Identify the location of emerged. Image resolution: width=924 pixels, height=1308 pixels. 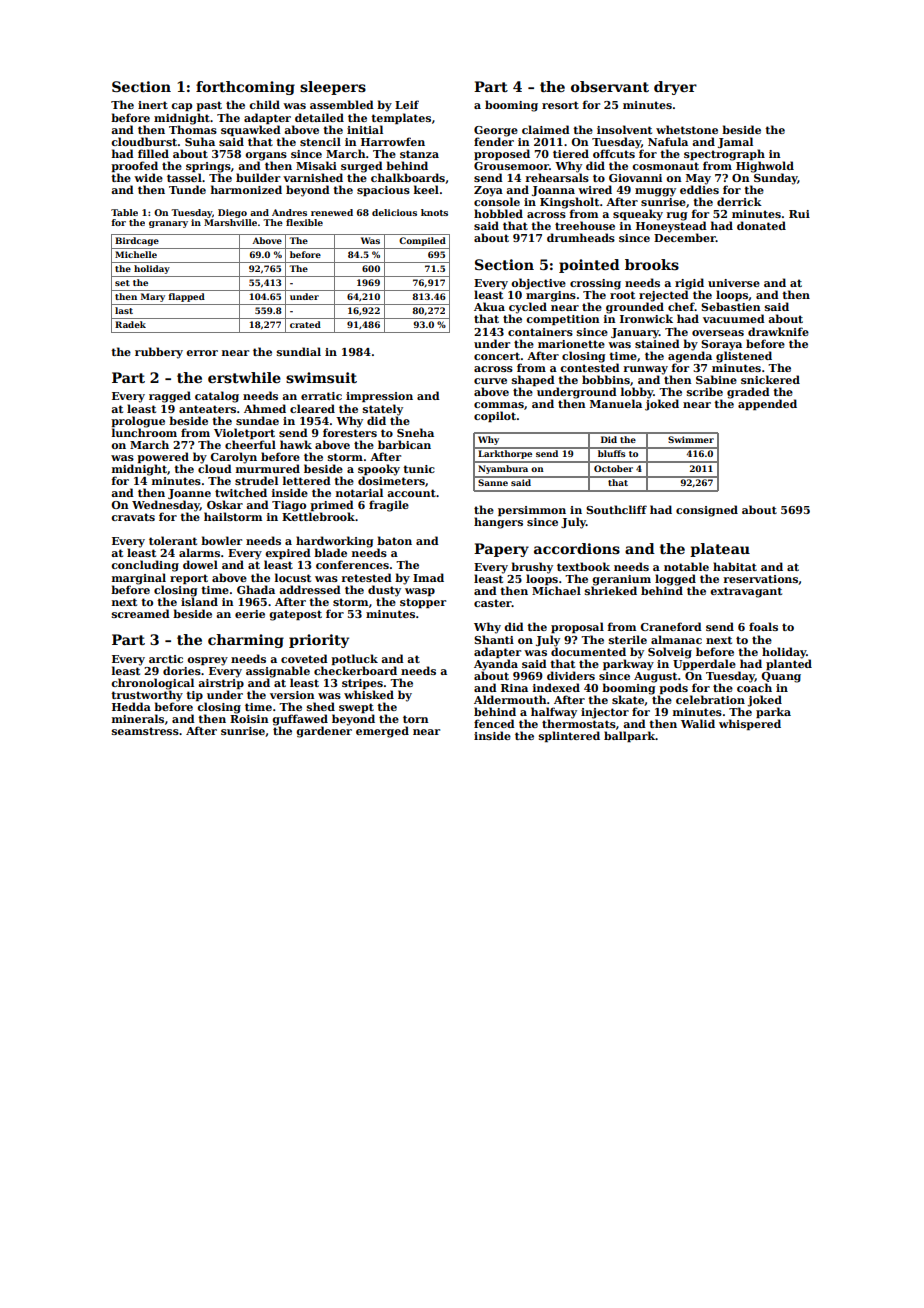
(382, 732).
